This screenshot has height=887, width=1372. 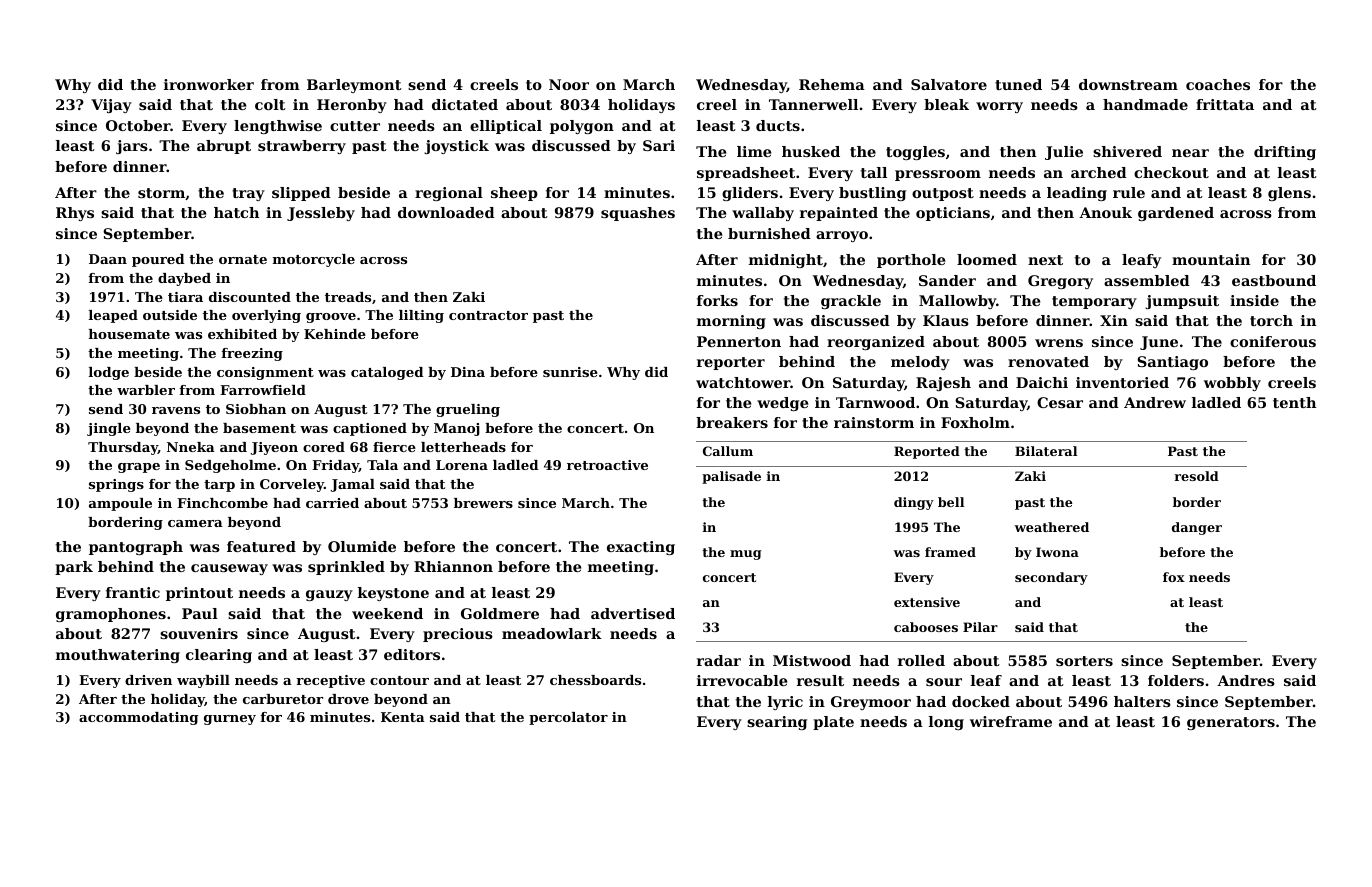 What do you see at coordinates (1289, 194) in the screenshot?
I see `glens` at bounding box center [1289, 194].
